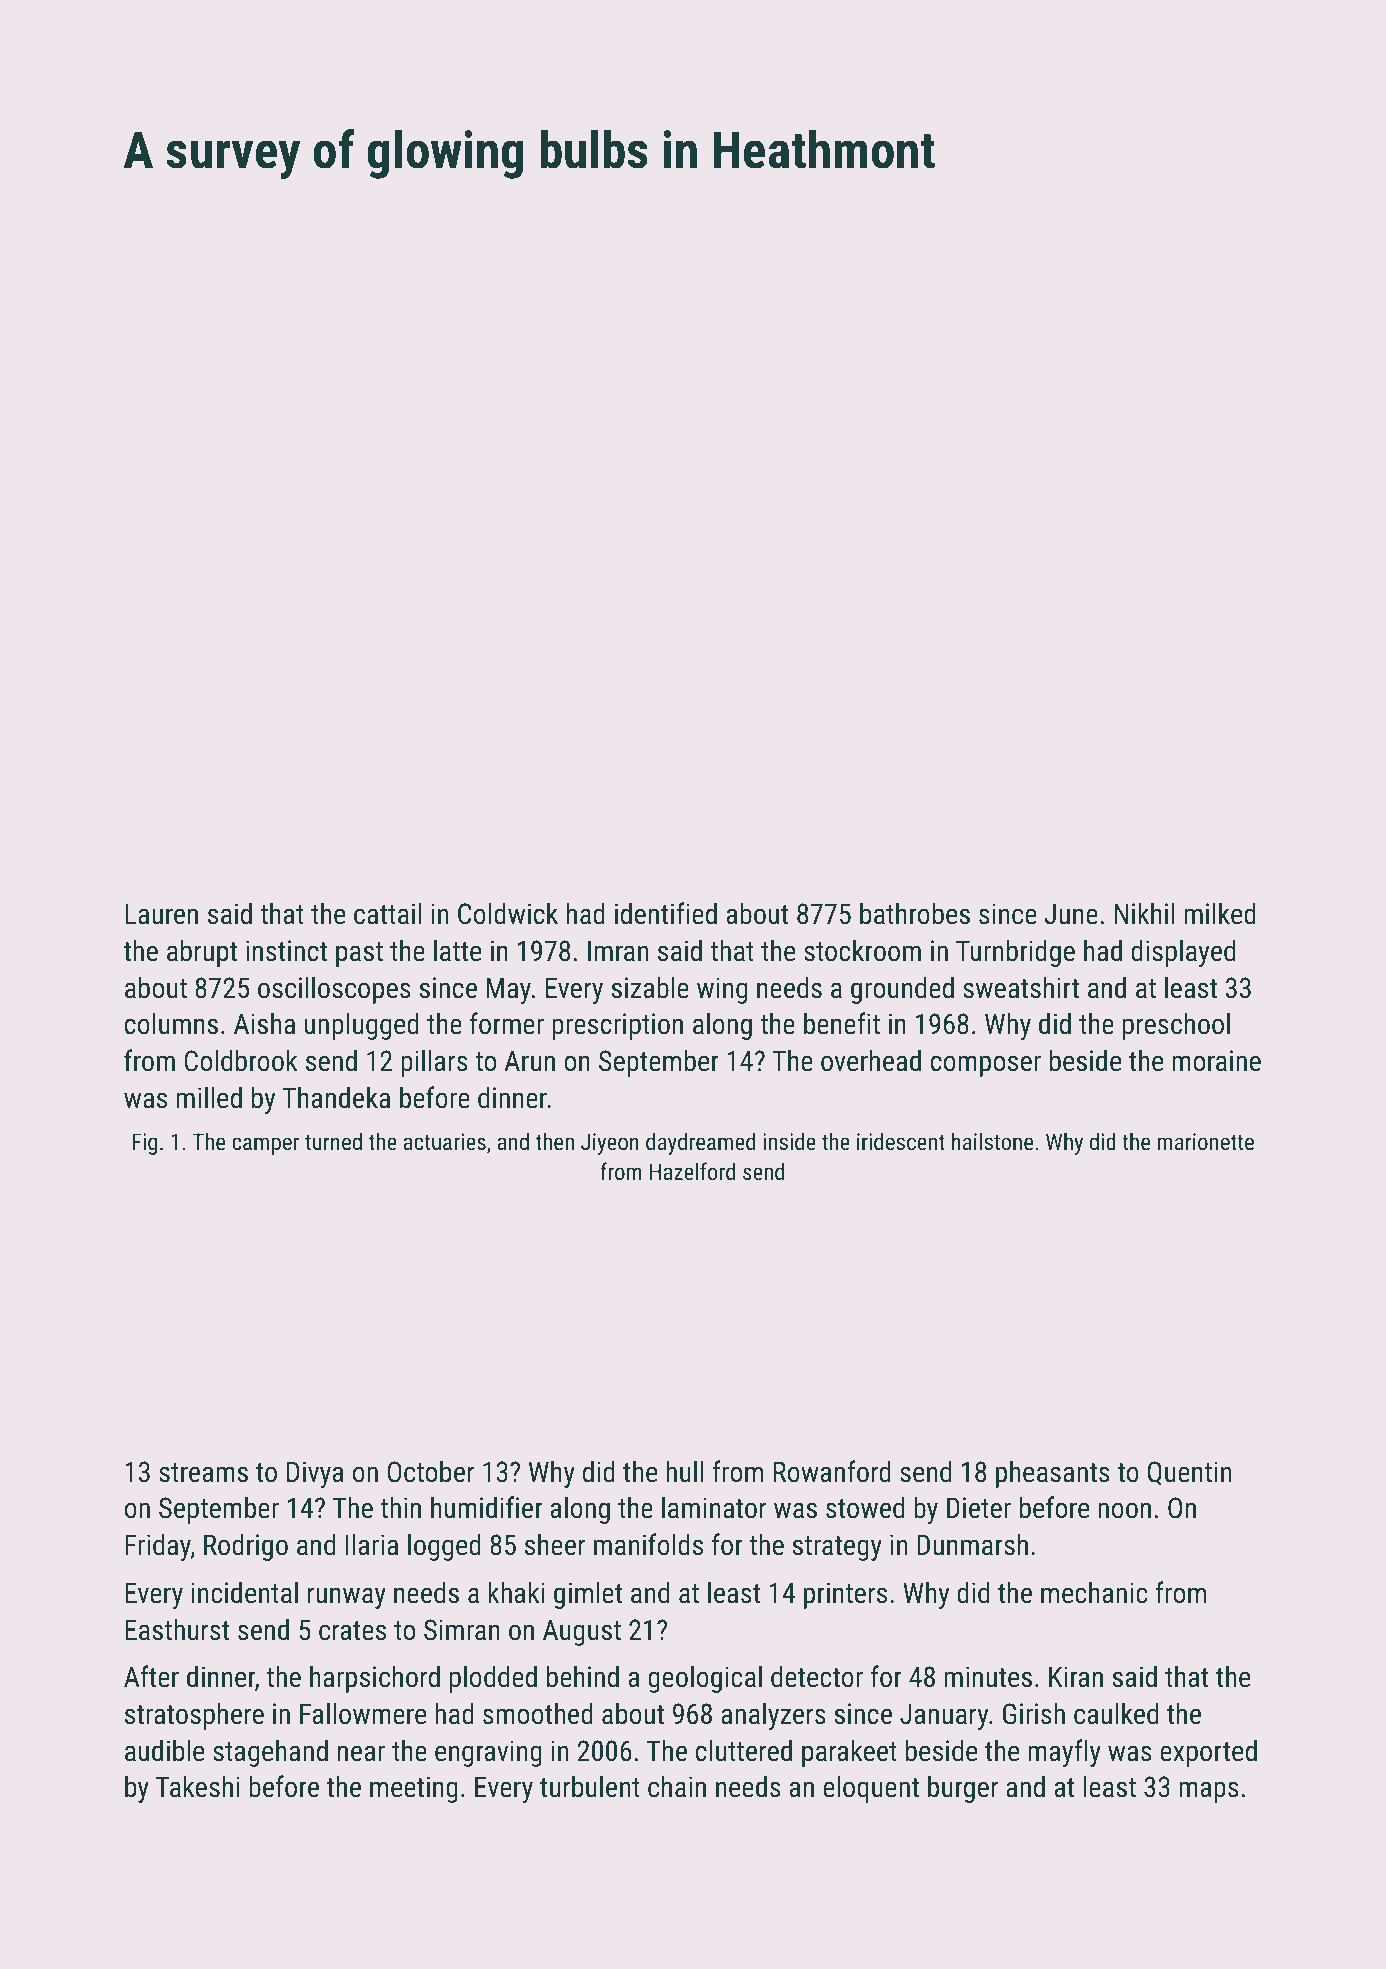 The width and height of the screenshot is (1386, 1969). I want to click on pheasants, so click(1053, 1474).
